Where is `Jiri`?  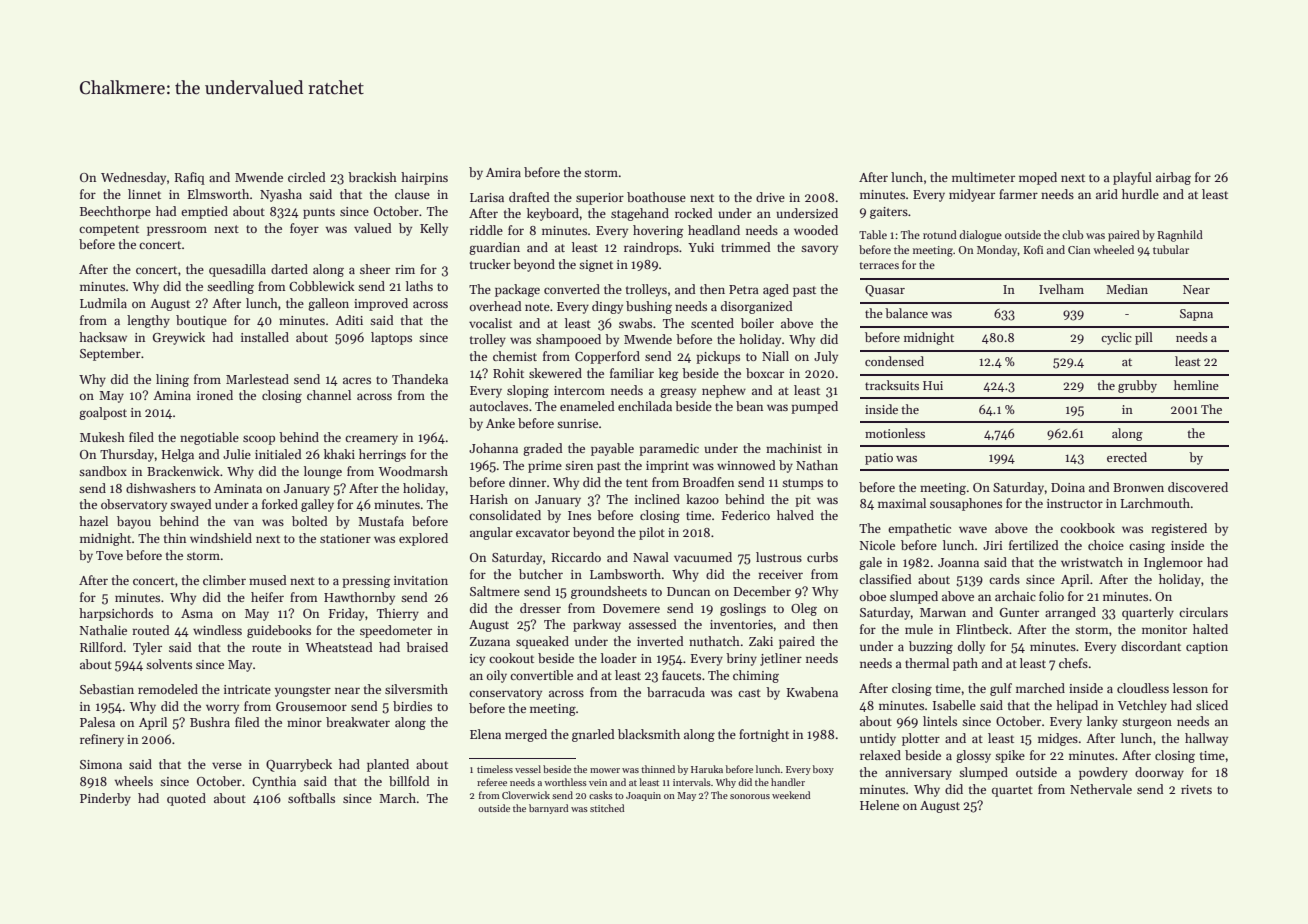 Jiri is located at coordinates (993, 545).
